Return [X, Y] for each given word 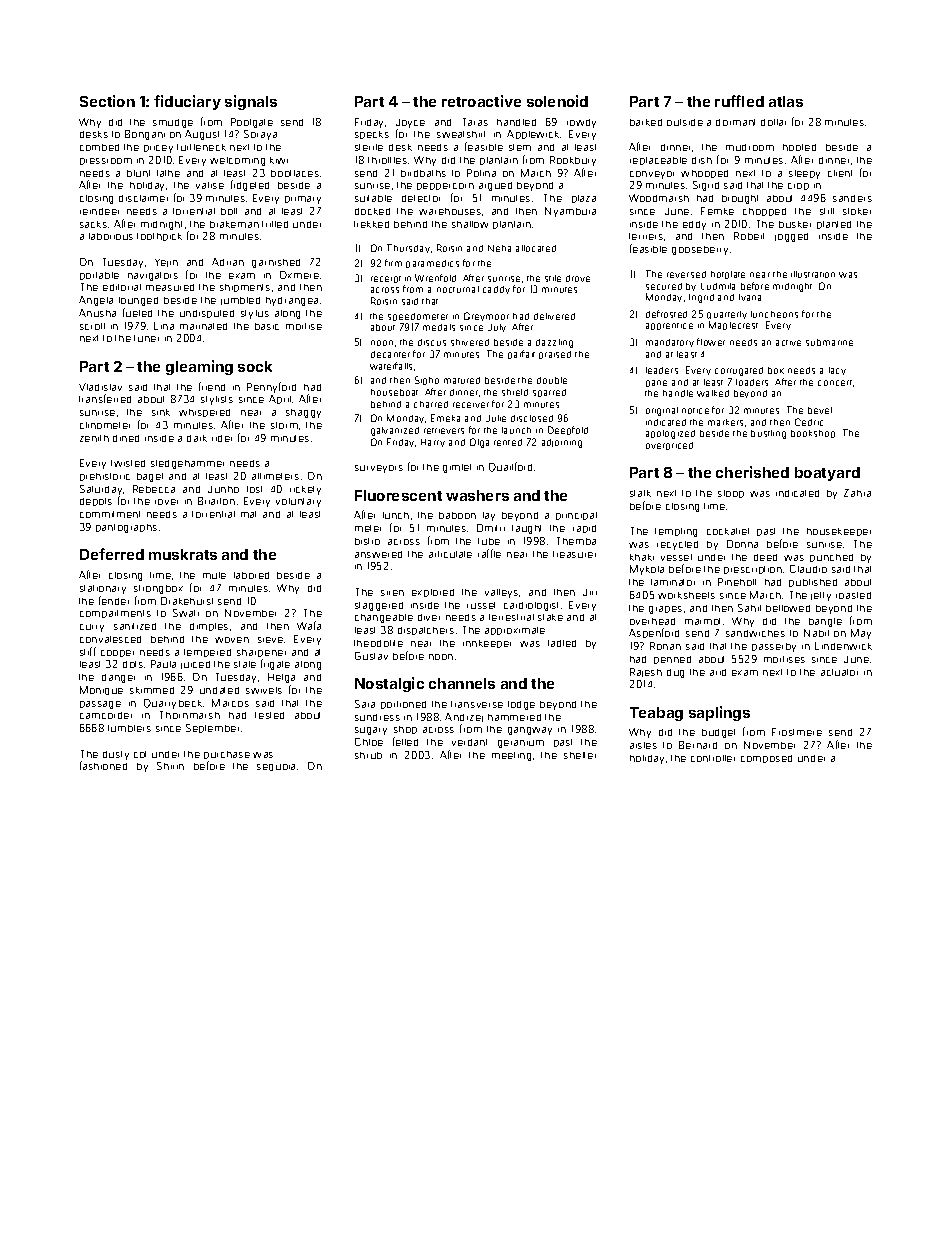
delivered [554, 316]
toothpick [159, 237]
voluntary [298, 502]
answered [378, 554]
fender [114, 600]
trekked [371, 224]
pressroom [106, 161]
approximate [515, 631]
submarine [829, 342]
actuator [839, 672]
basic [267, 326]
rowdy [581, 123]
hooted [799, 147]
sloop [731, 494]
